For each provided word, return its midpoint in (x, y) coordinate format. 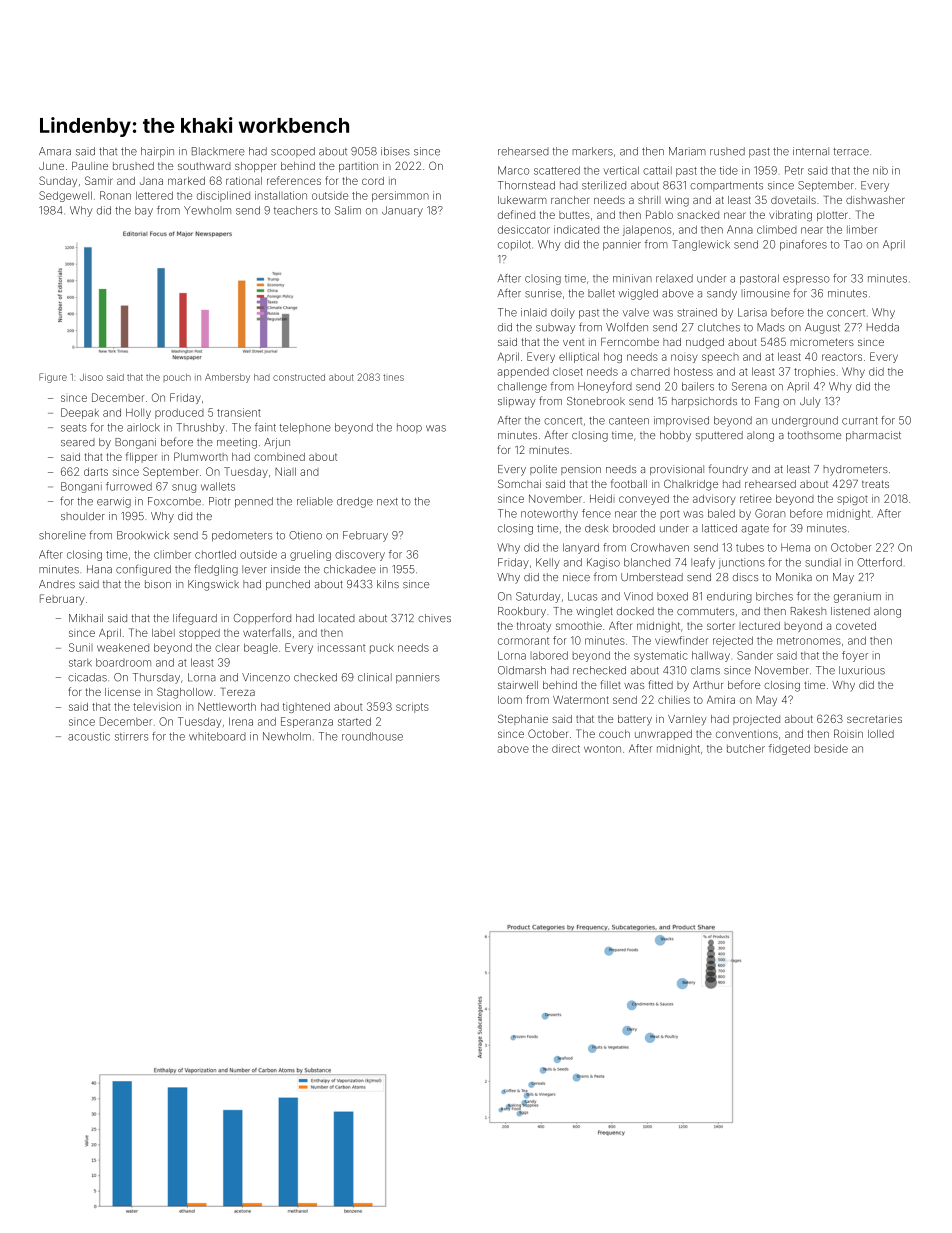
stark (80, 662)
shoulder (83, 516)
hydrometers (856, 470)
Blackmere (218, 151)
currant (860, 421)
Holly (138, 413)
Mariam (687, 151)
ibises (395, 151)
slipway (517, 402)
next (387, 502)
